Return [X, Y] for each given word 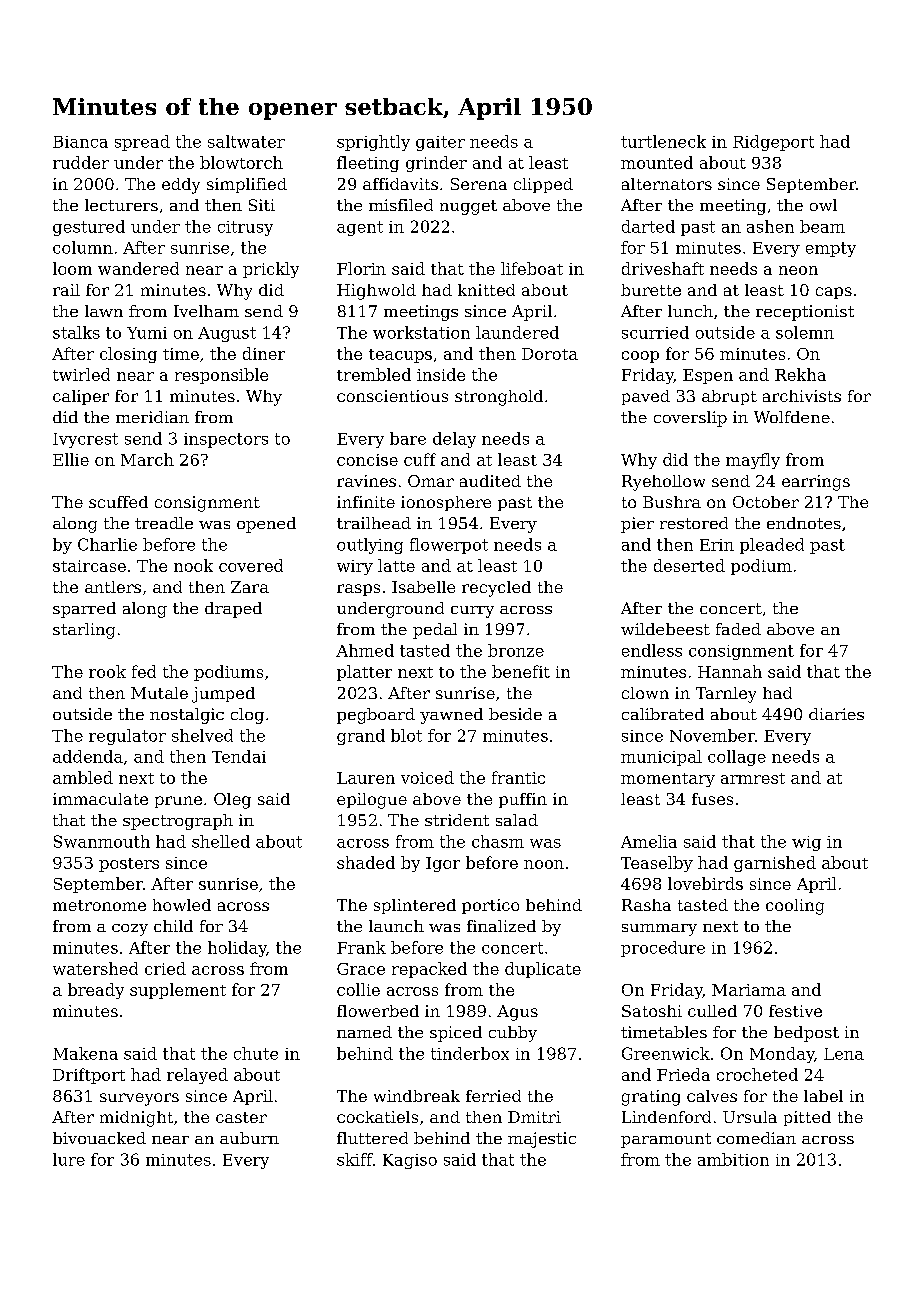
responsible [221, 376]
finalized [501, 926]
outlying [370, 546]
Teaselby [657, 864]
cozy [130, 930]
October [766, 502]
